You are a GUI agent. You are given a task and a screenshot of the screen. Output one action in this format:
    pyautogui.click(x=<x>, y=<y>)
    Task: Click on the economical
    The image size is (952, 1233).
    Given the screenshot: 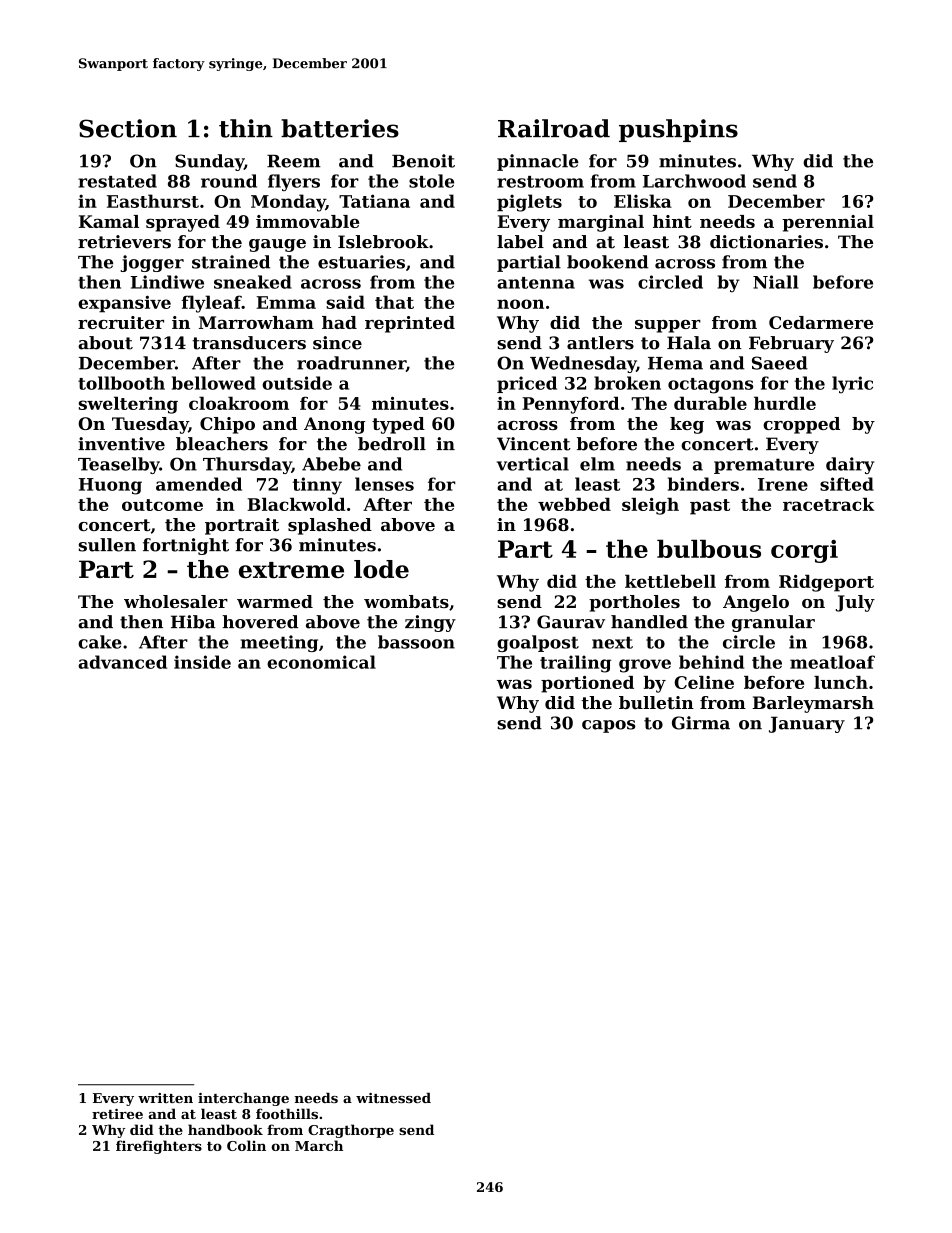 What is the action you would take?
    pyautogui.click(x=321, y=662)
